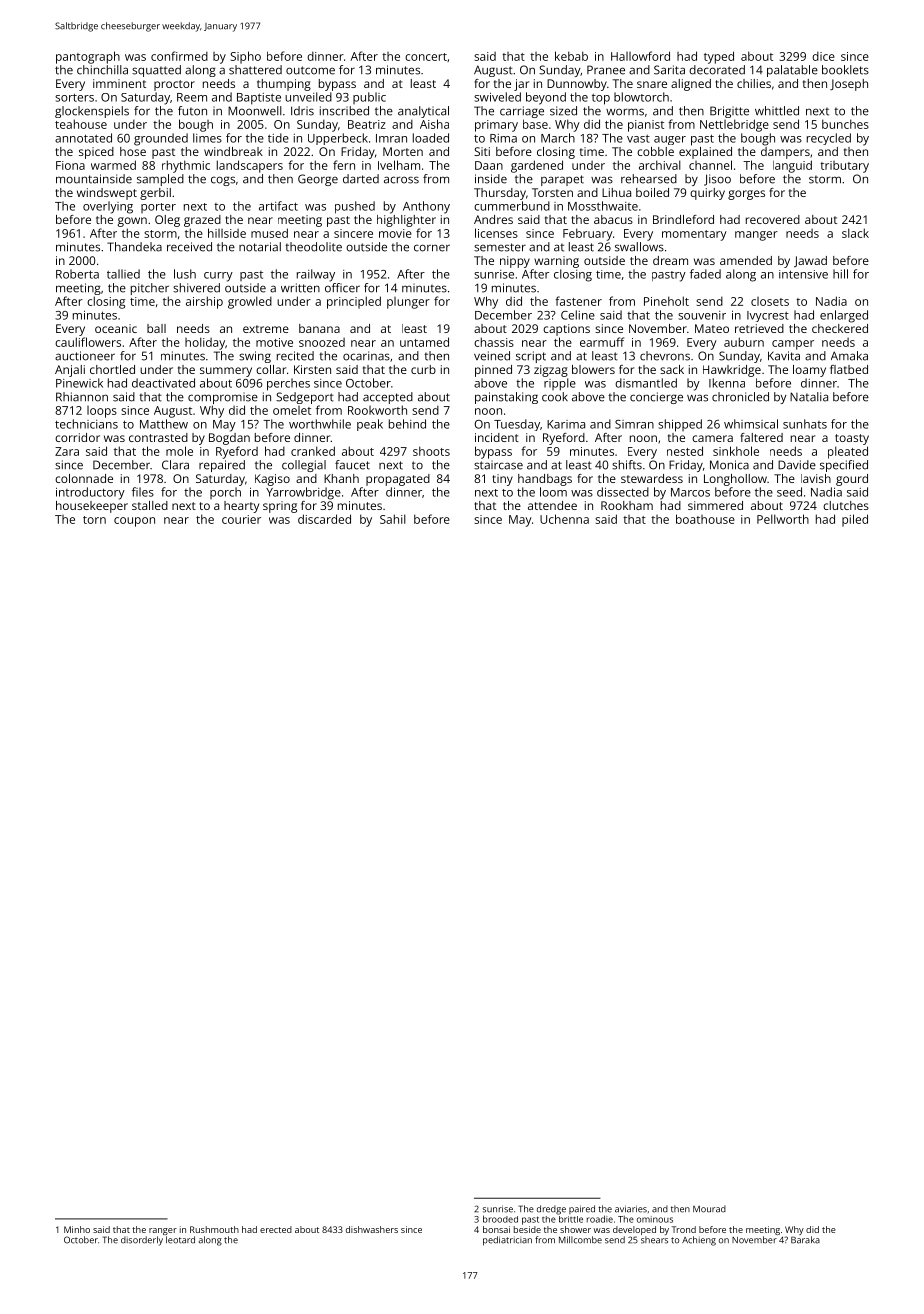 This screenshot has height=1314, width=924. Describe the element at coordinates (792, 166) in the screenshot. I see `languid` at that location.
